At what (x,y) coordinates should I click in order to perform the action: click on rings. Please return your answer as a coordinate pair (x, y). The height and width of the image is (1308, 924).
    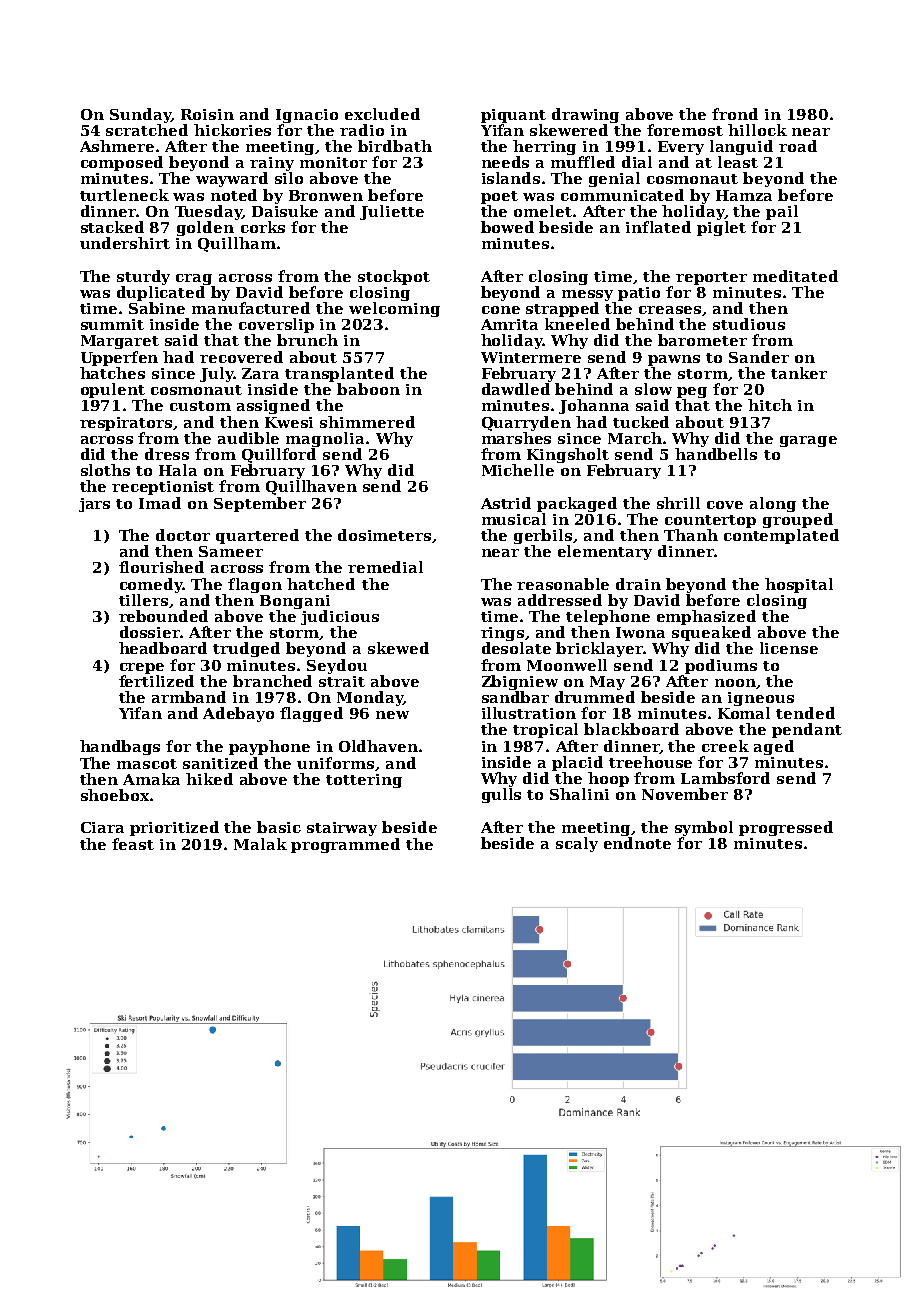
    Looking at the image, I should click on (502, 634).
